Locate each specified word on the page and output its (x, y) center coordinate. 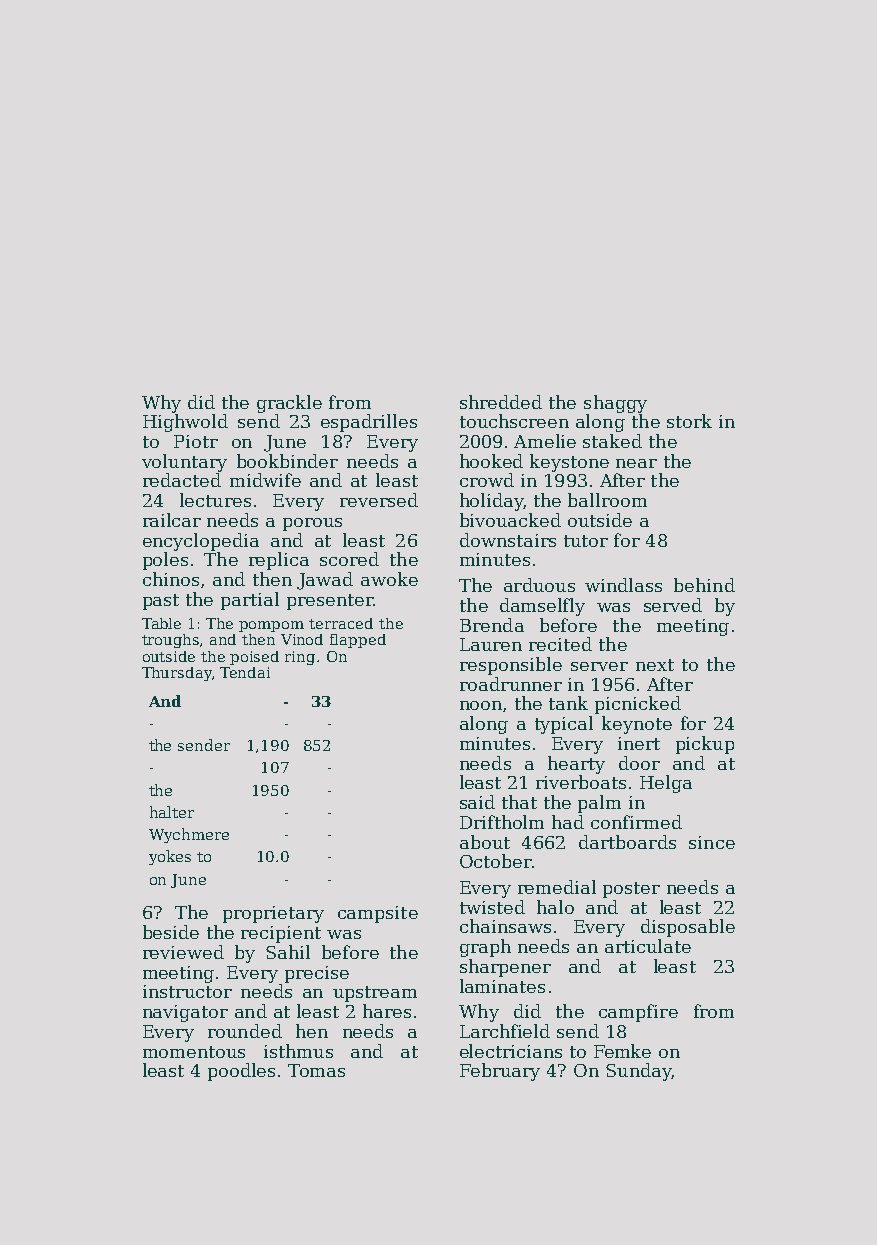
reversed (379, 500)
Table (161, 623)
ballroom (607, 500)
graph (485, 948)
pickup (705, 745)
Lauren (491, 644)
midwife (265, 480)
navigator (185, 1013)
